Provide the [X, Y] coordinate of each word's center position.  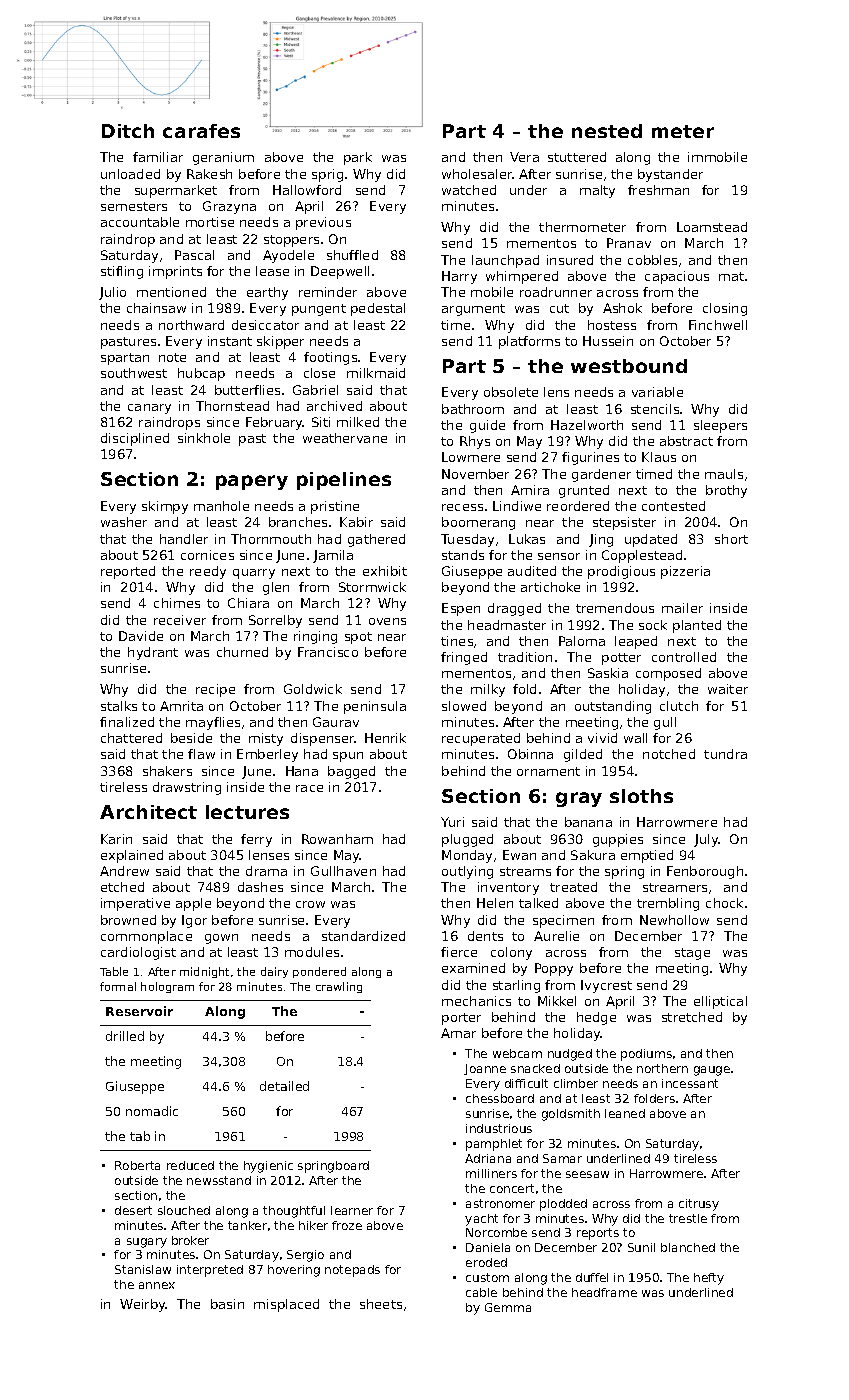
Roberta [137, 1165]
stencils [655, 409]
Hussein [608, 341]
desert [133, 1210]
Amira [530, 490]
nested [607, 131]
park [358, 158]
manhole [221, 506]
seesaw [587, 1174]
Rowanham [337, 839]
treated [573, 887]
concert [512, 1188]
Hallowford [307, 190]
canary [149, 409]
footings [330, 358]
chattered [131, 738]
